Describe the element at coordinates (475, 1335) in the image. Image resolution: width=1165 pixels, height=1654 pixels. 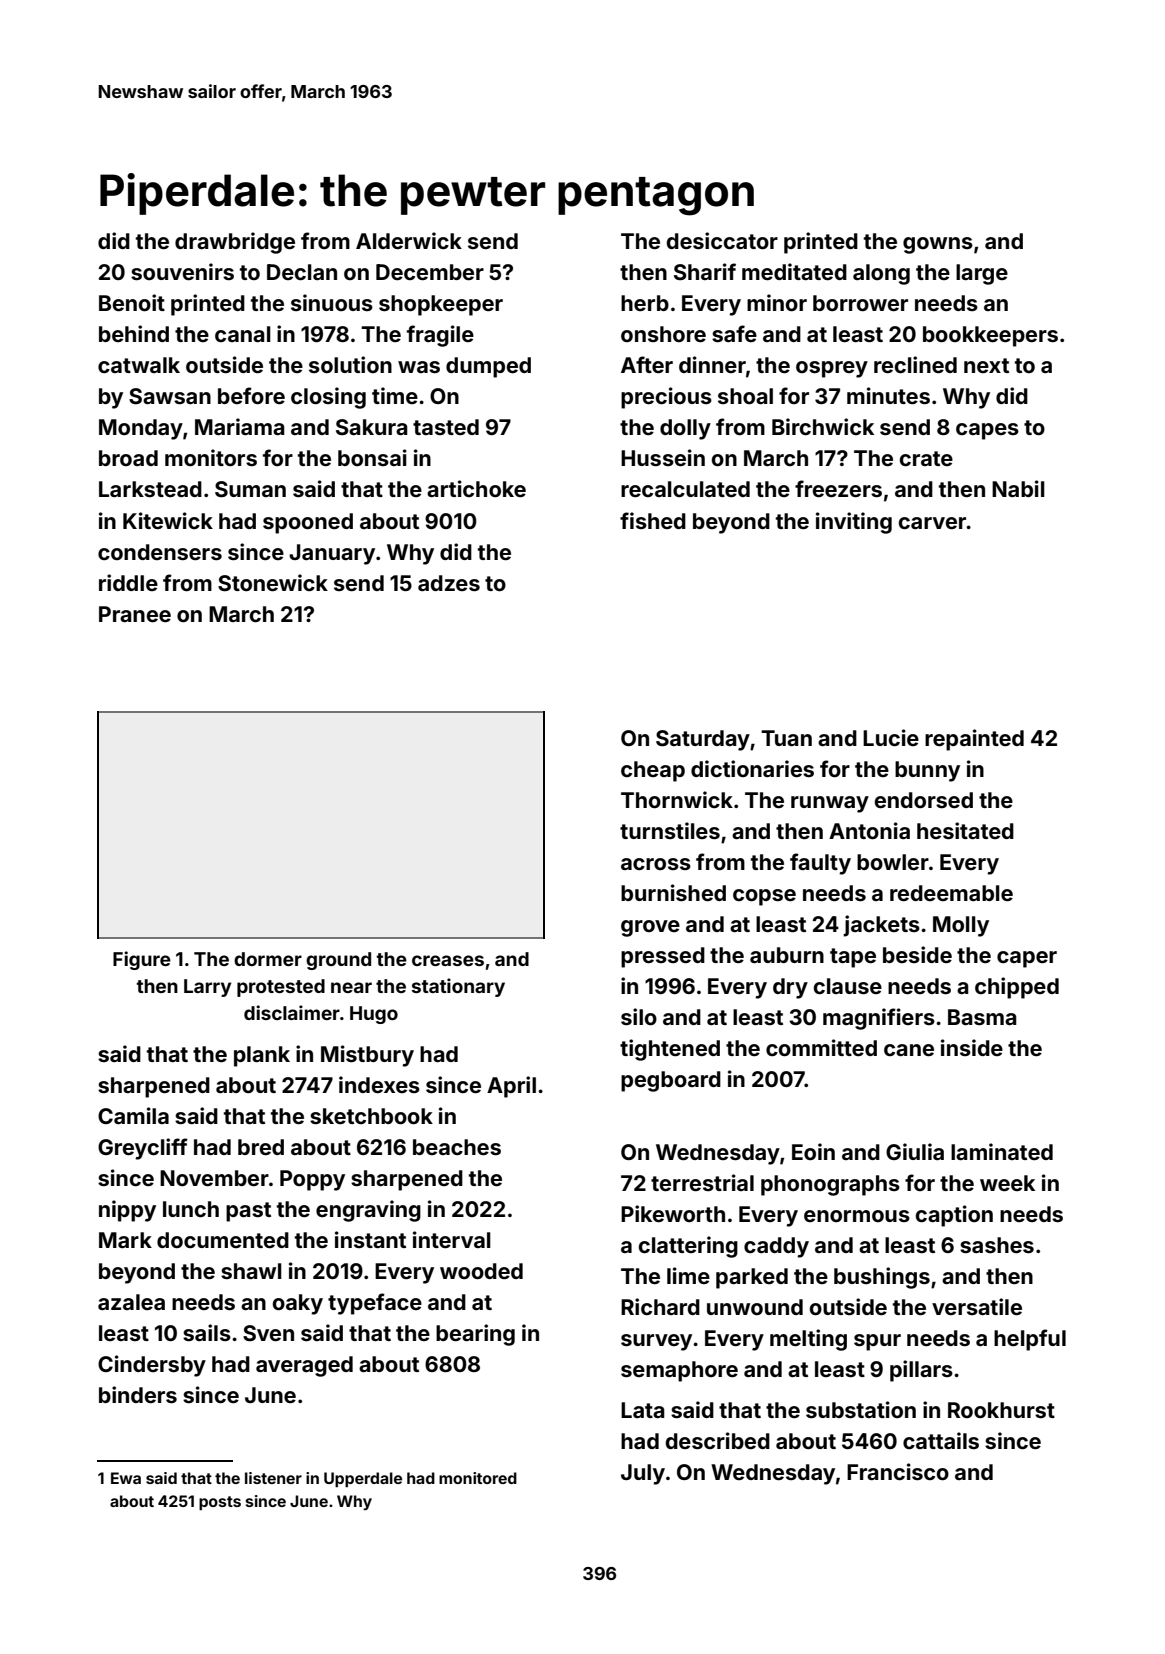
I see `bearing` at that location.
